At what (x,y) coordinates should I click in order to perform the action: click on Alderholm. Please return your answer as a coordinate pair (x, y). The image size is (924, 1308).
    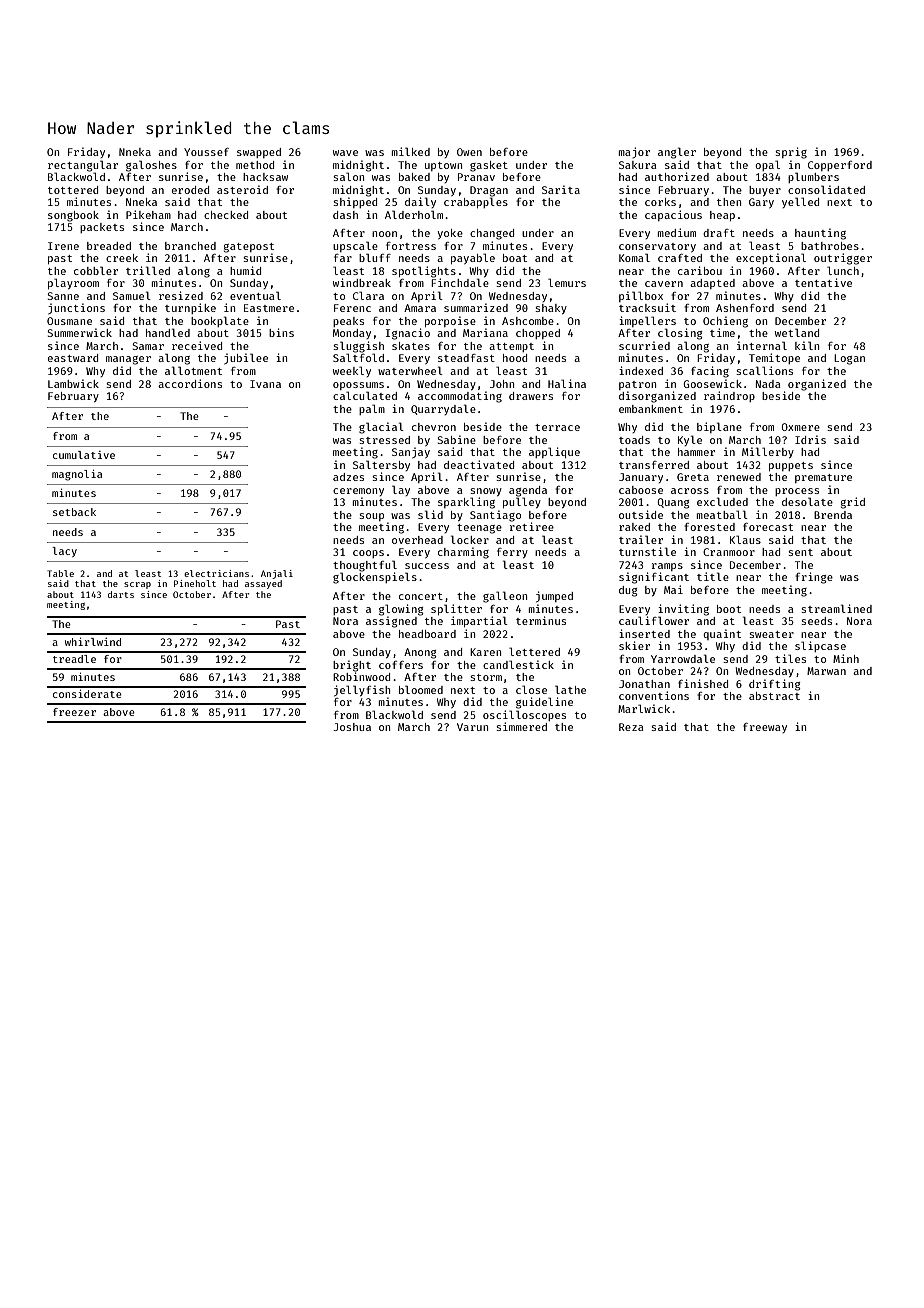
    Looking at the image, I should click on (414, 214).
